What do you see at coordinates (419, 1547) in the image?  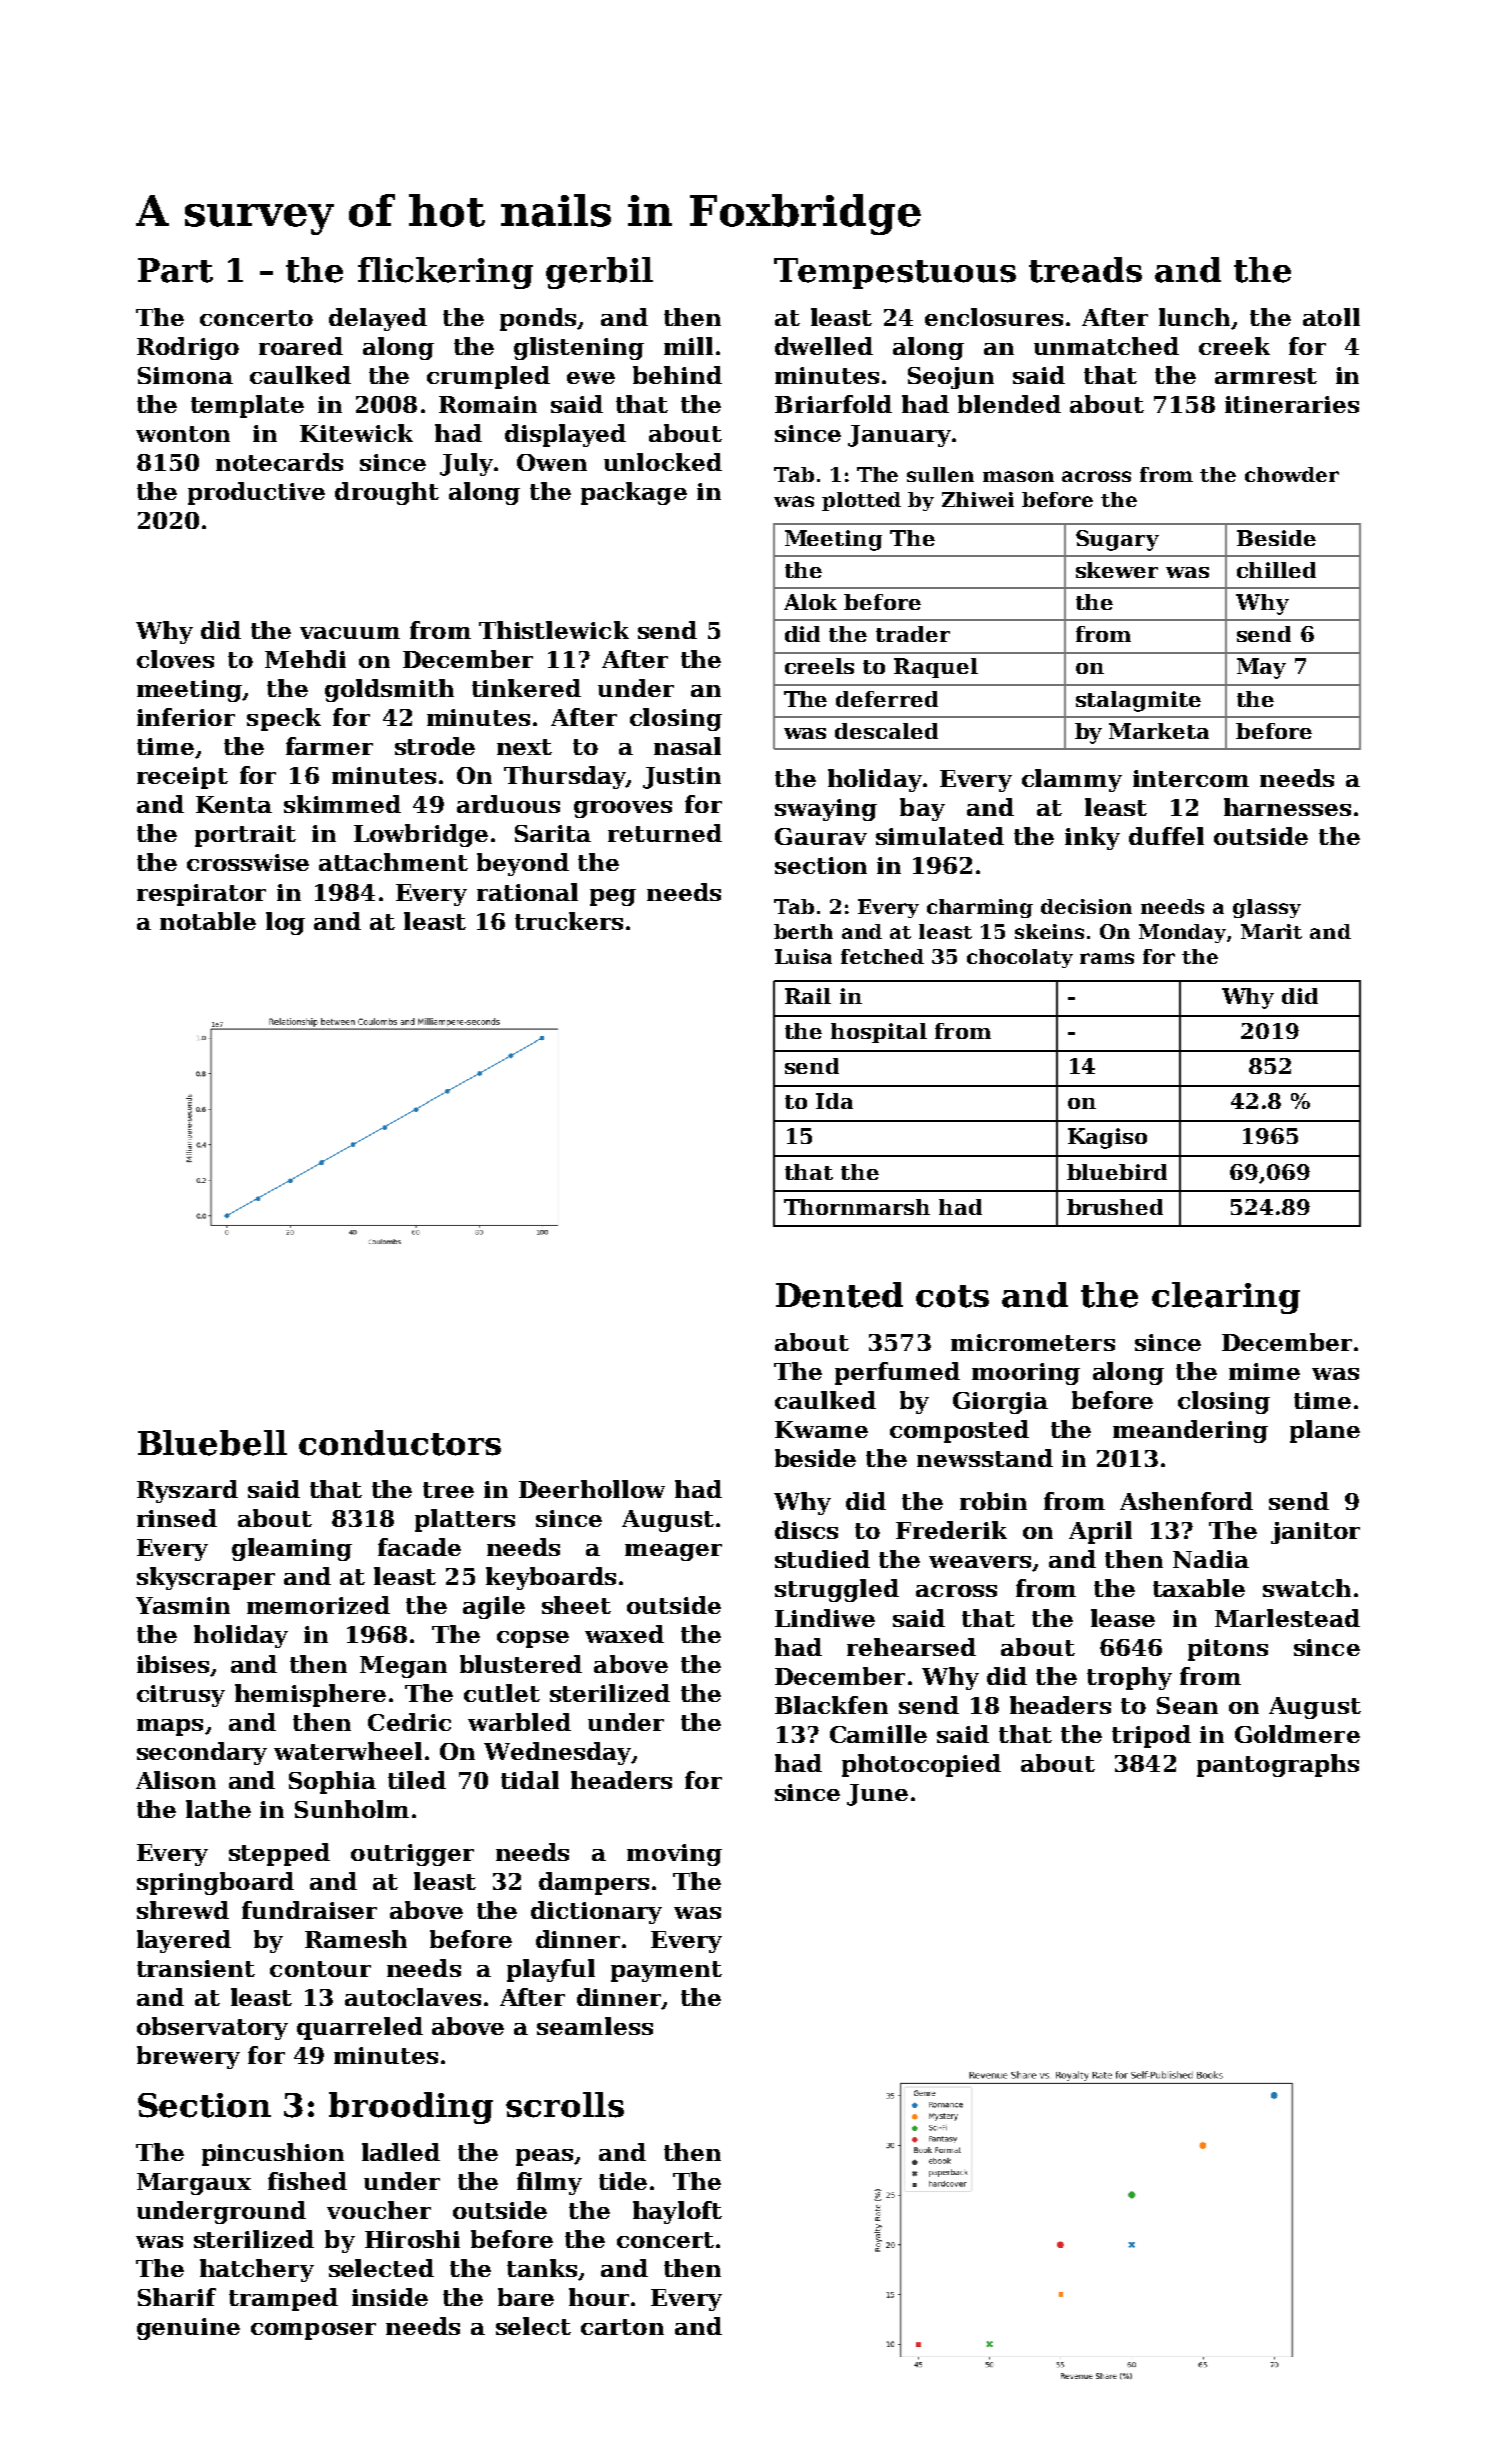 I see `facade` at bounding box center [419, 1547].
